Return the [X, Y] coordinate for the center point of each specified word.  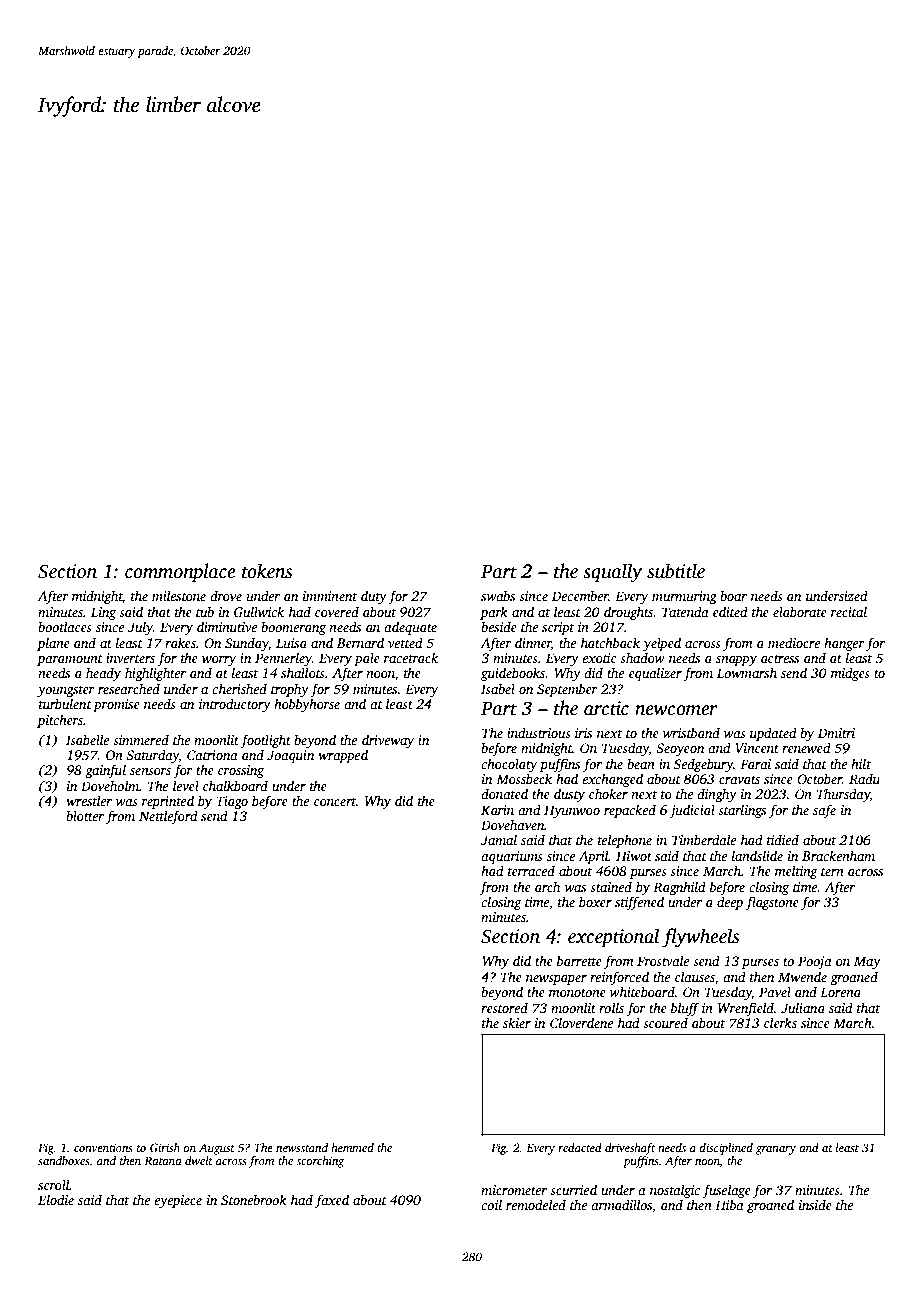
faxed [332, 1201]
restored [504, 1007]
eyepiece [178, 1201]
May [867, 962]
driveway [388, 741]
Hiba [729, 1204]
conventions [103, 1147]
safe [824, 811]
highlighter [155, 674]
